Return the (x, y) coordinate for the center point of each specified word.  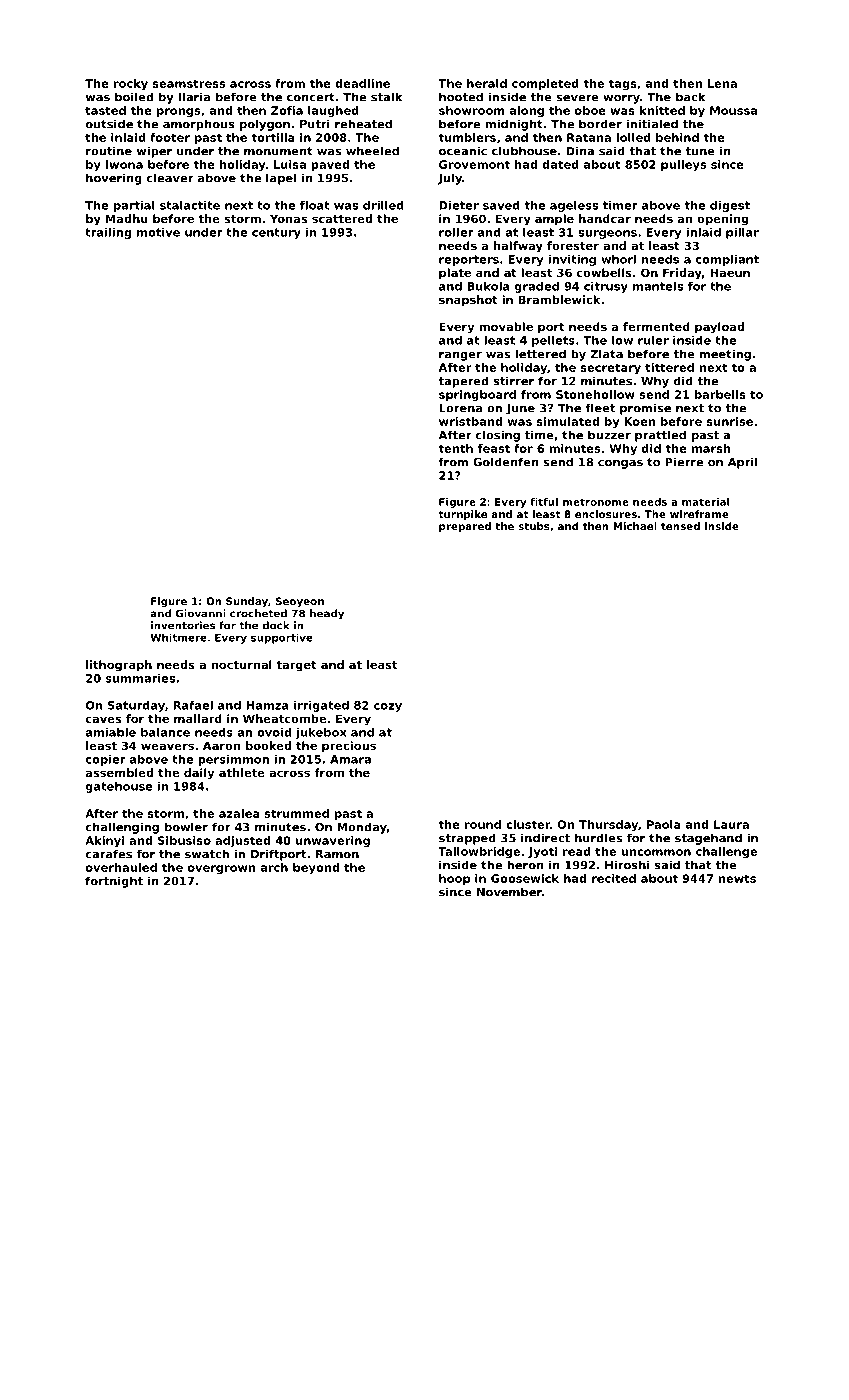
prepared (465, 527)
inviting (572, 260)
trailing (108, 233)
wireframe (699, 514)
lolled (633, 137)
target (296, 666)
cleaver (170, 178)
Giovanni (201, 613)
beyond (316, 868)
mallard (198, 718)
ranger (460, 356)
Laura (731, 824)
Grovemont (474, 164)
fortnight (114, 882)
